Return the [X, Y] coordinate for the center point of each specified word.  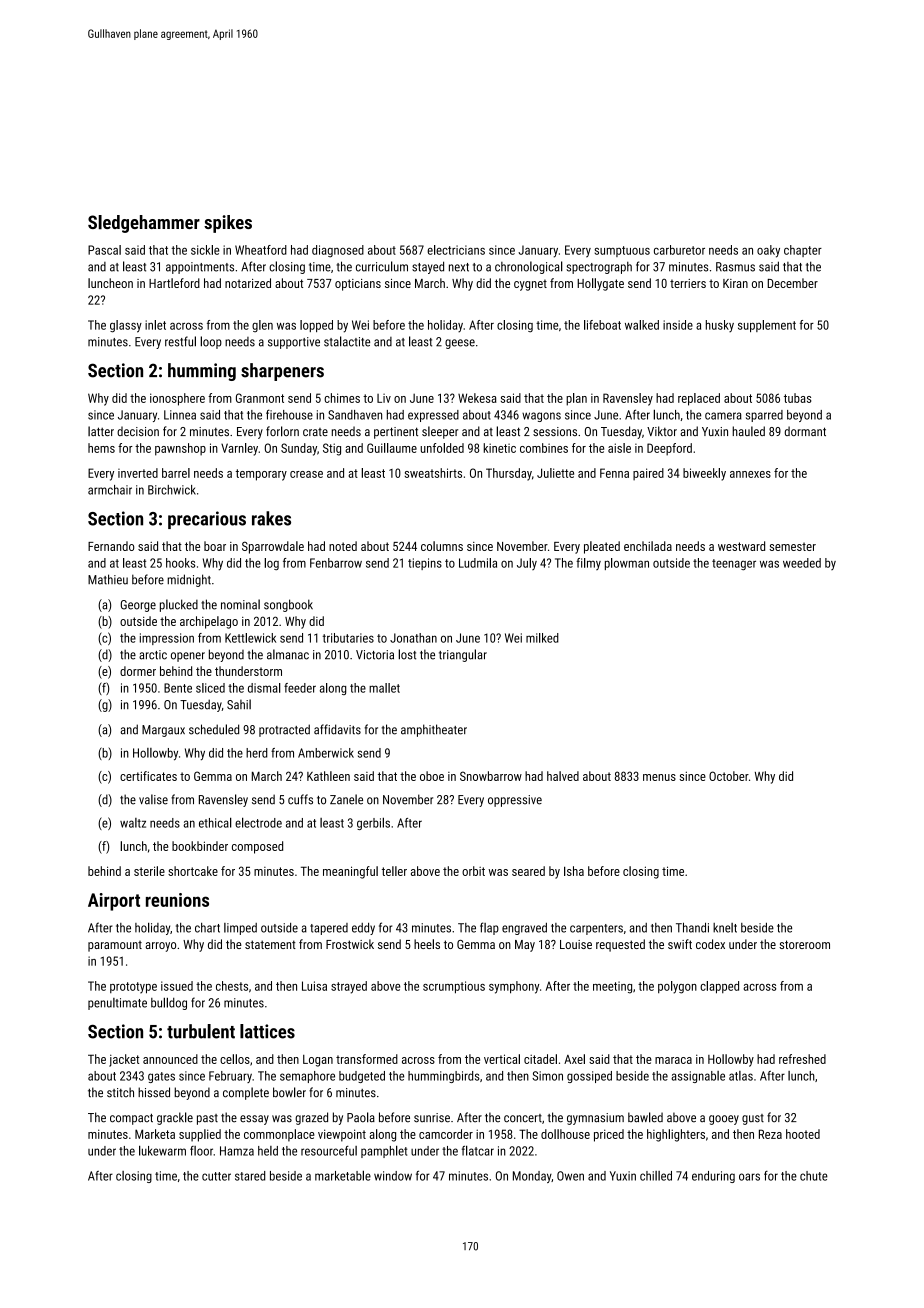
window [393, 1176]
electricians [456, 250]
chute [814, 1176]
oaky [768, 251]
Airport [114, 902]
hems [101, 448]
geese [460, 344]
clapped [719, 987]
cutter [216, 1176]
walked [642, 325]
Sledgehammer [144, 224]
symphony [514, 987]
